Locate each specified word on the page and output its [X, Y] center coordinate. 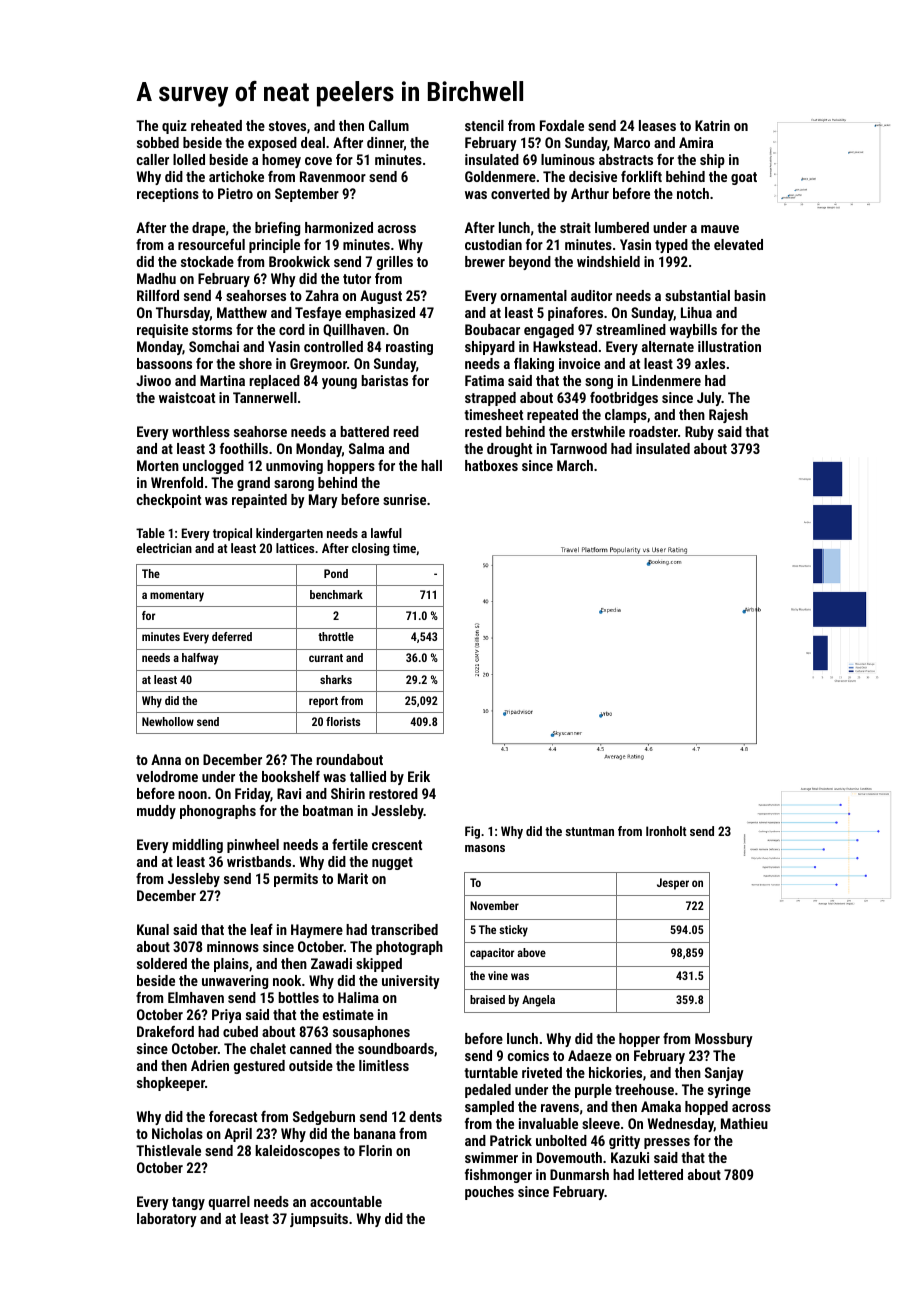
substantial [697, 295]
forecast [233, 1116]
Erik [419, 776]
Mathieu [744, 1123]
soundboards [396, 1048]
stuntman [590, 831]
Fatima [484, 380]
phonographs [218, 812]
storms [212, 330]
